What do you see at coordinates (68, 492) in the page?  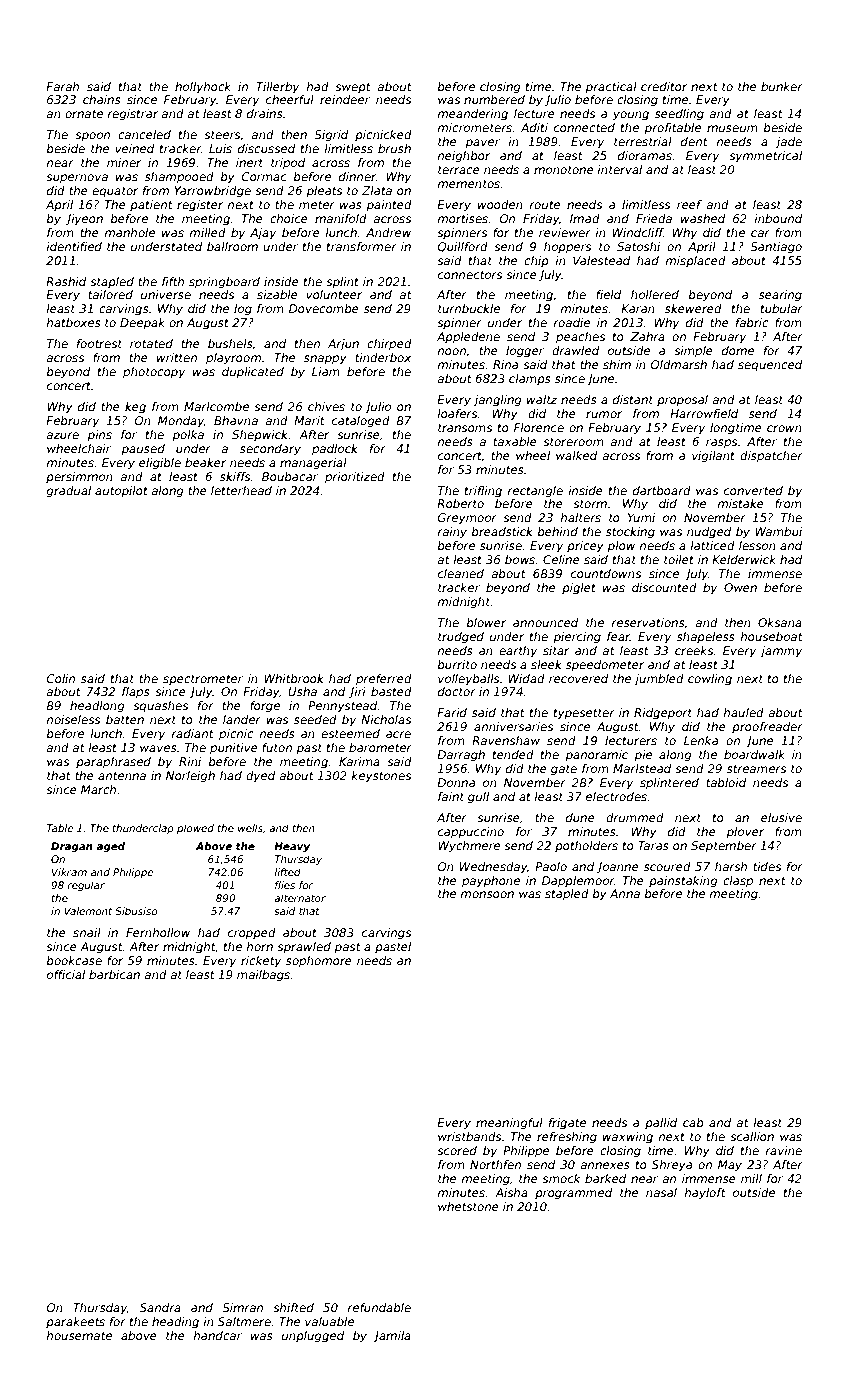 I see `gradual` at bounding box center [68, 492].
